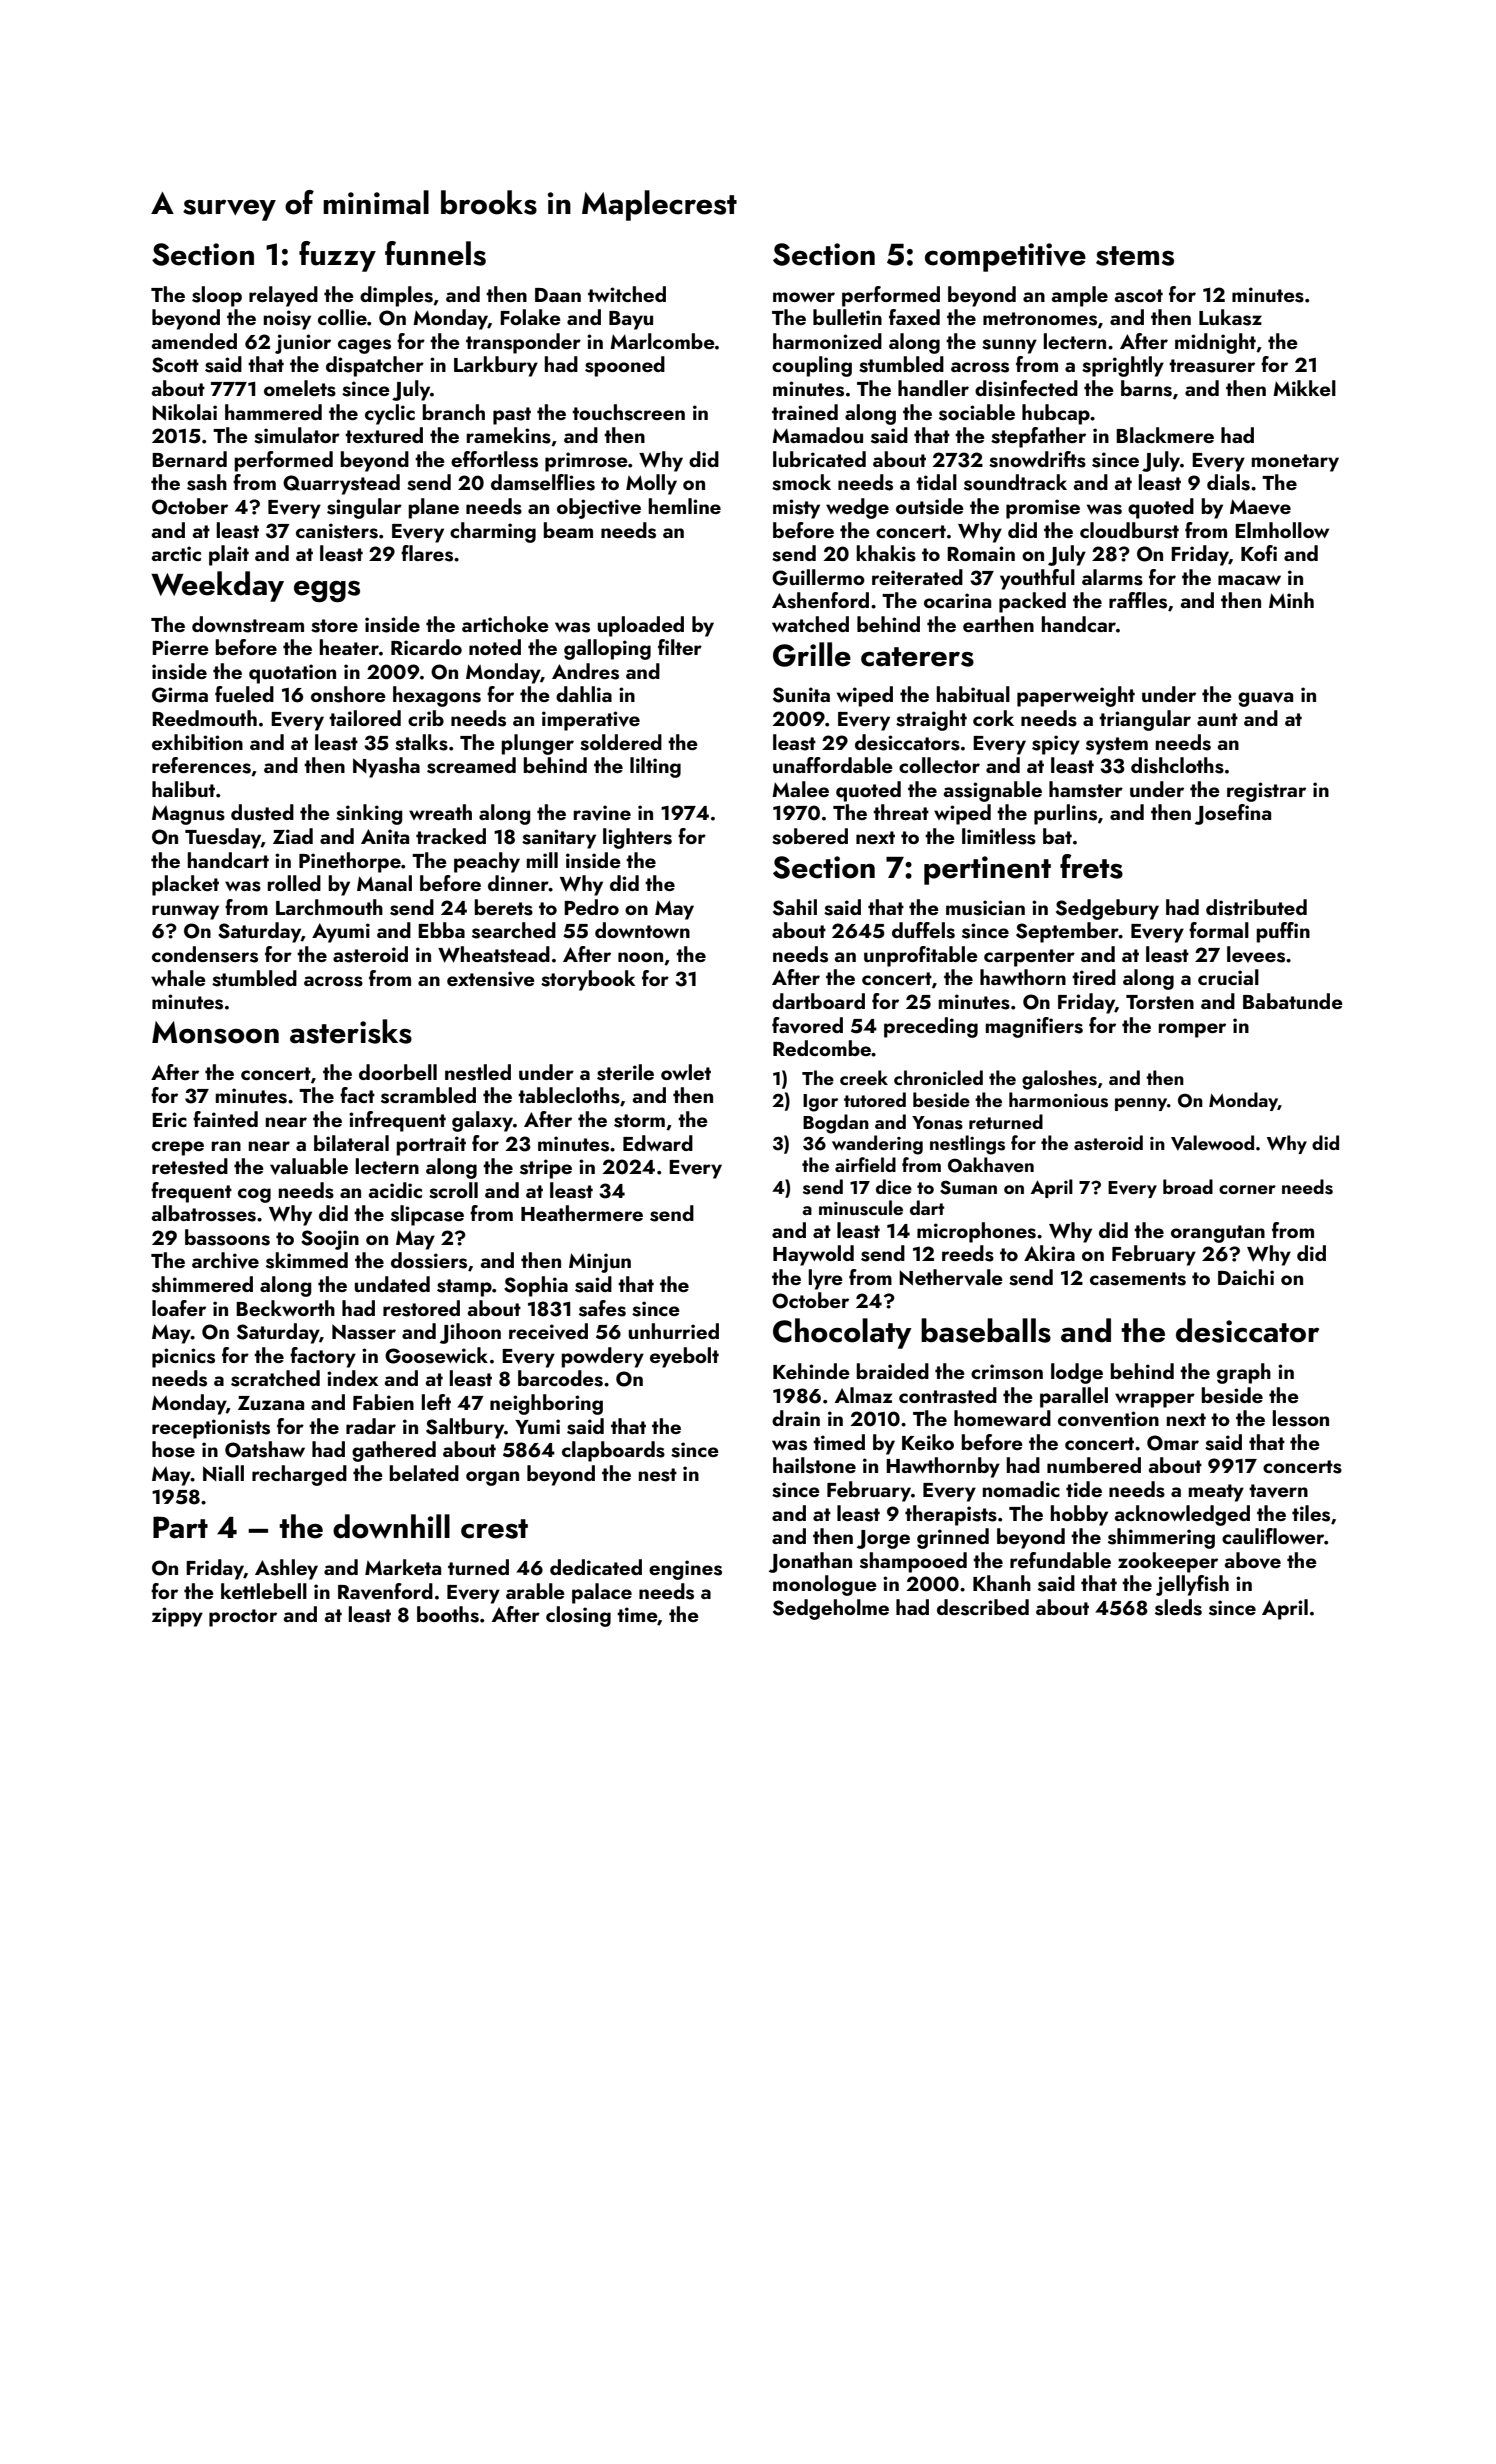 Image resolution: width=1496 pixels, height=2464 pixels. Describe the element at coordinates (831, 1609) in the screenshot. I see `Sedgeholme` at that location.
